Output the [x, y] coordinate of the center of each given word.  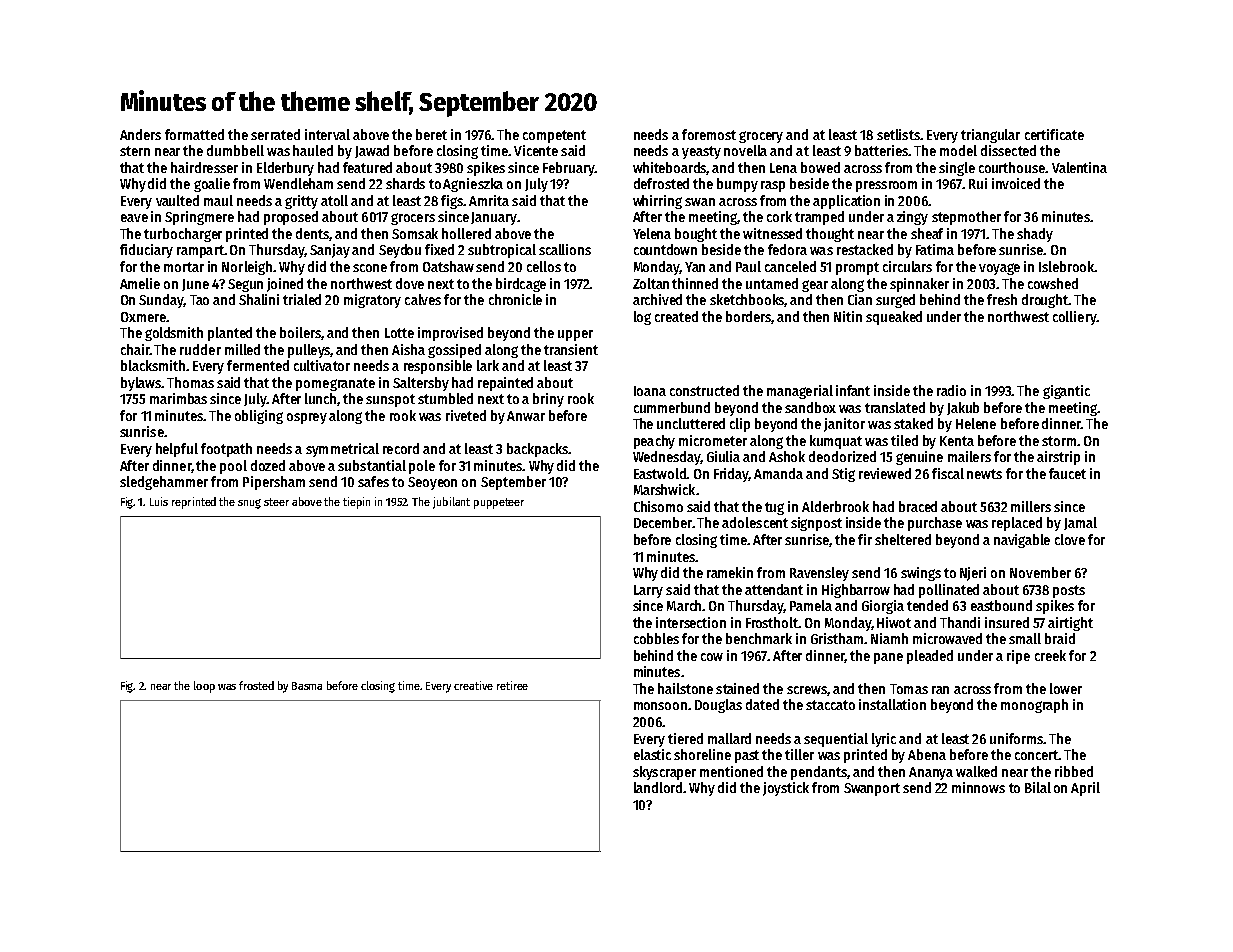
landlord [658, 787]
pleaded [930, 657]
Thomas [190, 382]
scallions [565, 249]
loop [204, 687]
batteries [881, 150]
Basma [307, 686]
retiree [512, 685]
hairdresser [204, 167]
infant [853, 390]
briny [548, 400]
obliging [259, 417]
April [1085, 789]
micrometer [713, 440]
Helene [976, 423]
